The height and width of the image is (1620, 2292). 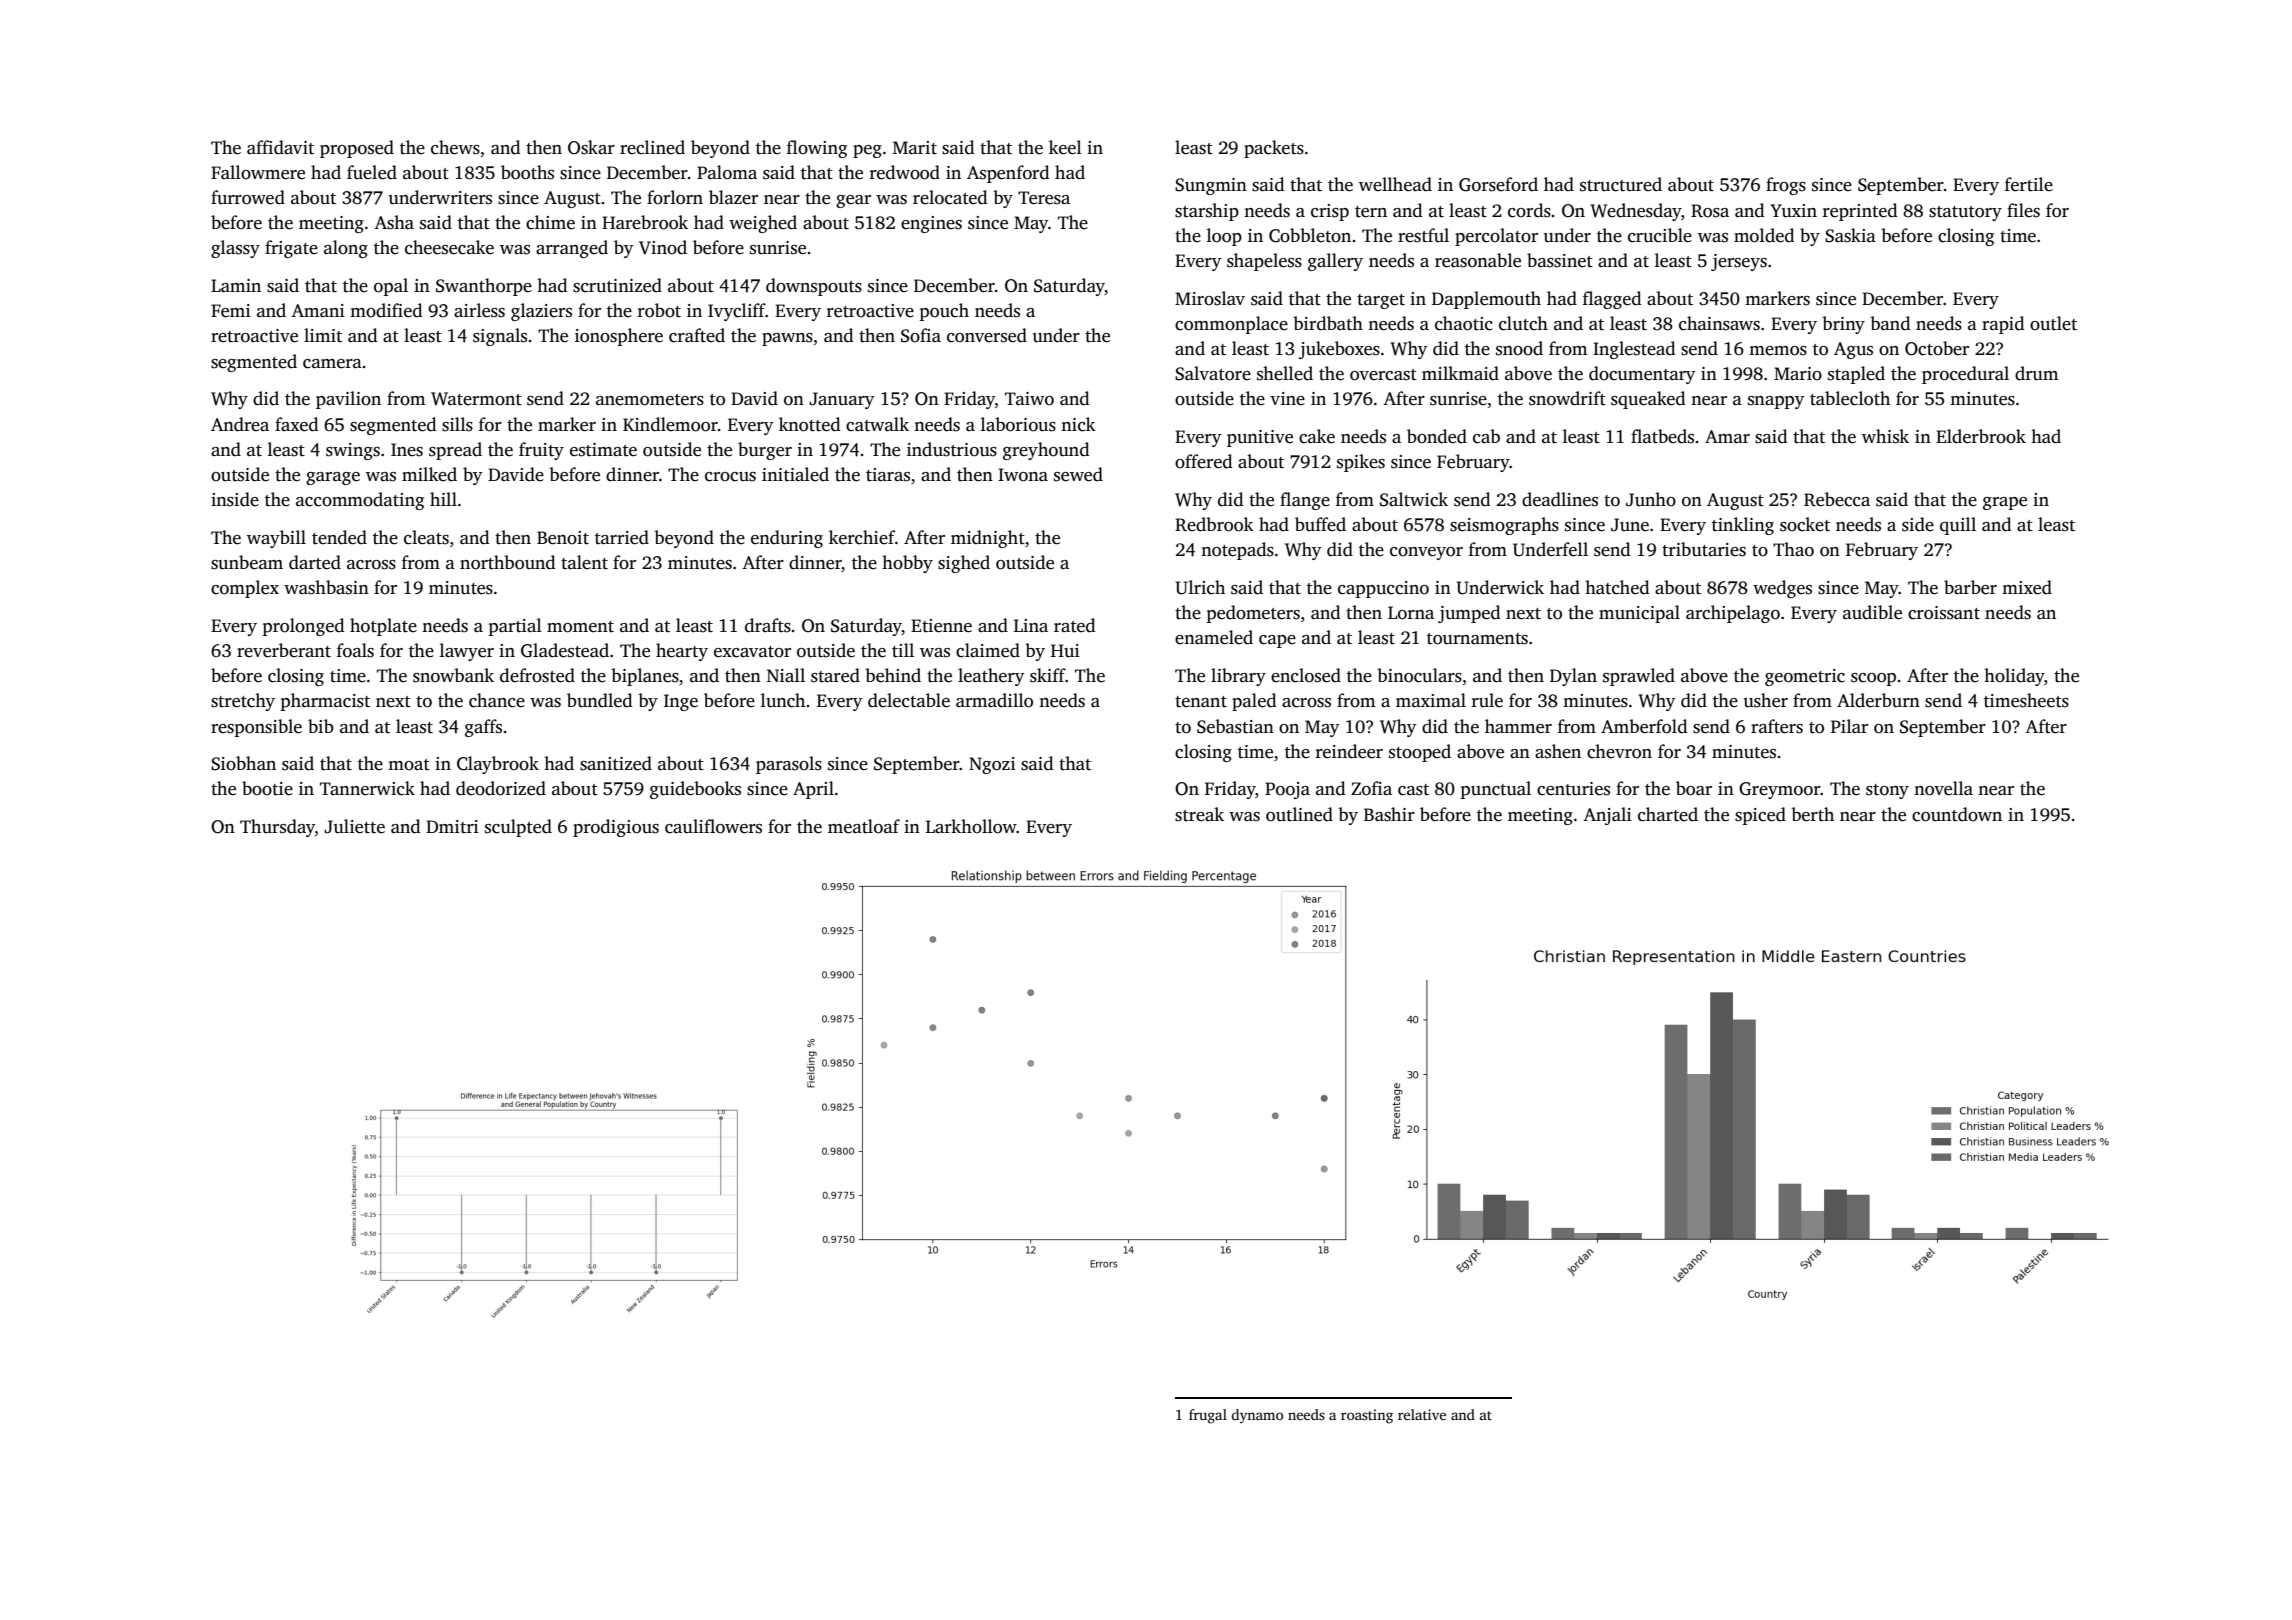 I want to click on dynamo, so click(x=1257, y=1416).
